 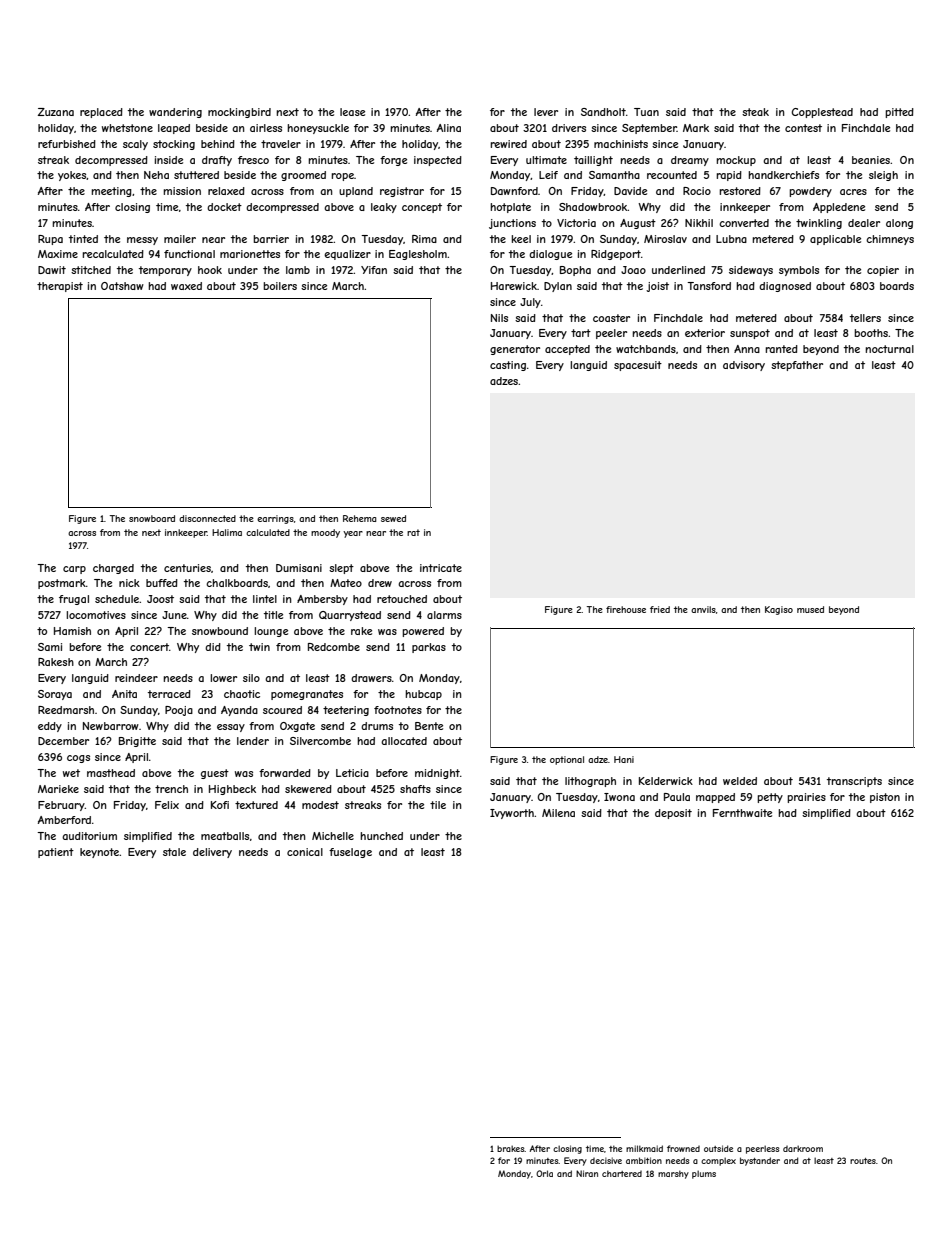 What do you see at coordinates (152, 518) in the page?
I see `snowboard` at bounding box center [152, 518].
